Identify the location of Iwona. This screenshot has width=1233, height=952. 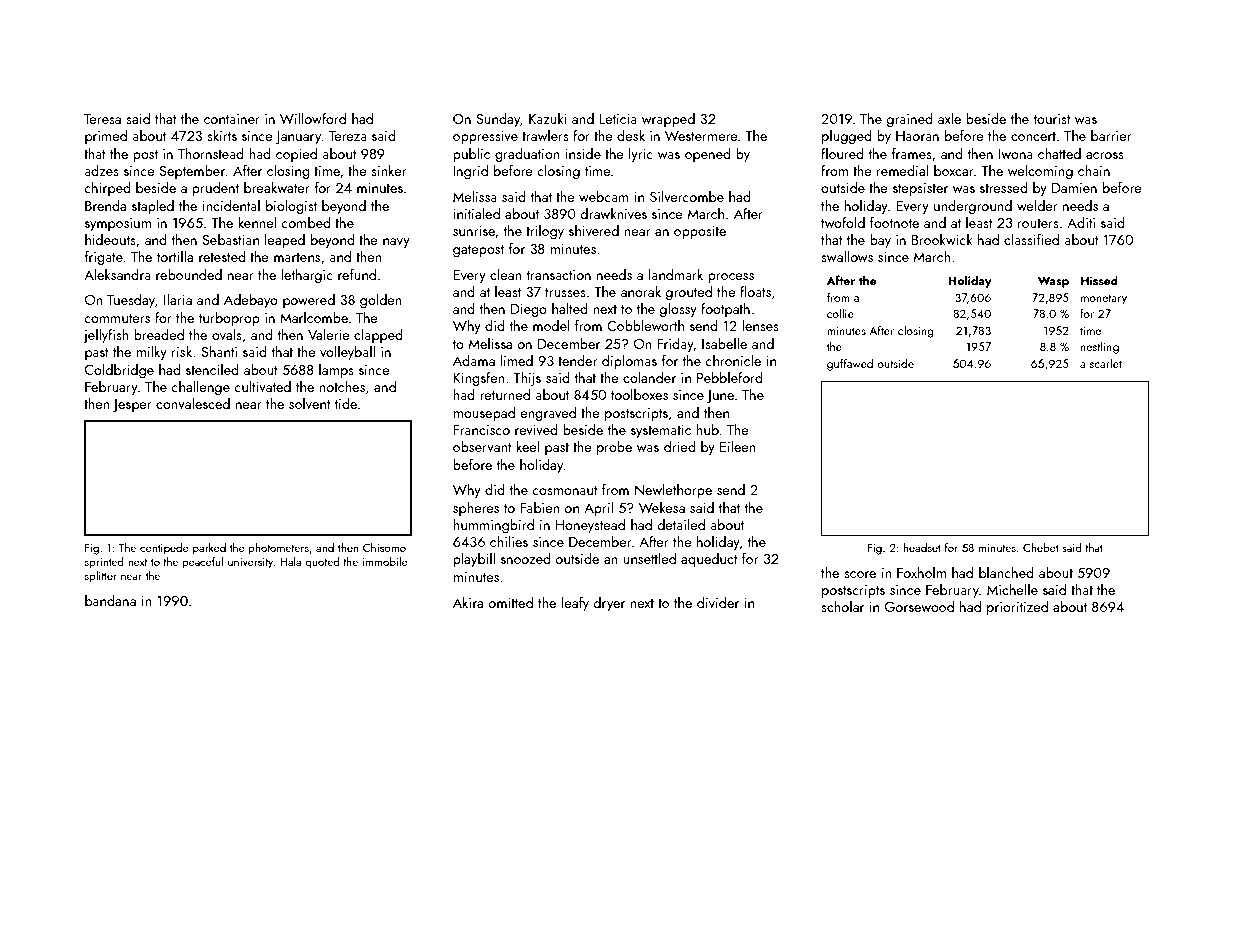
(1016, 154).
